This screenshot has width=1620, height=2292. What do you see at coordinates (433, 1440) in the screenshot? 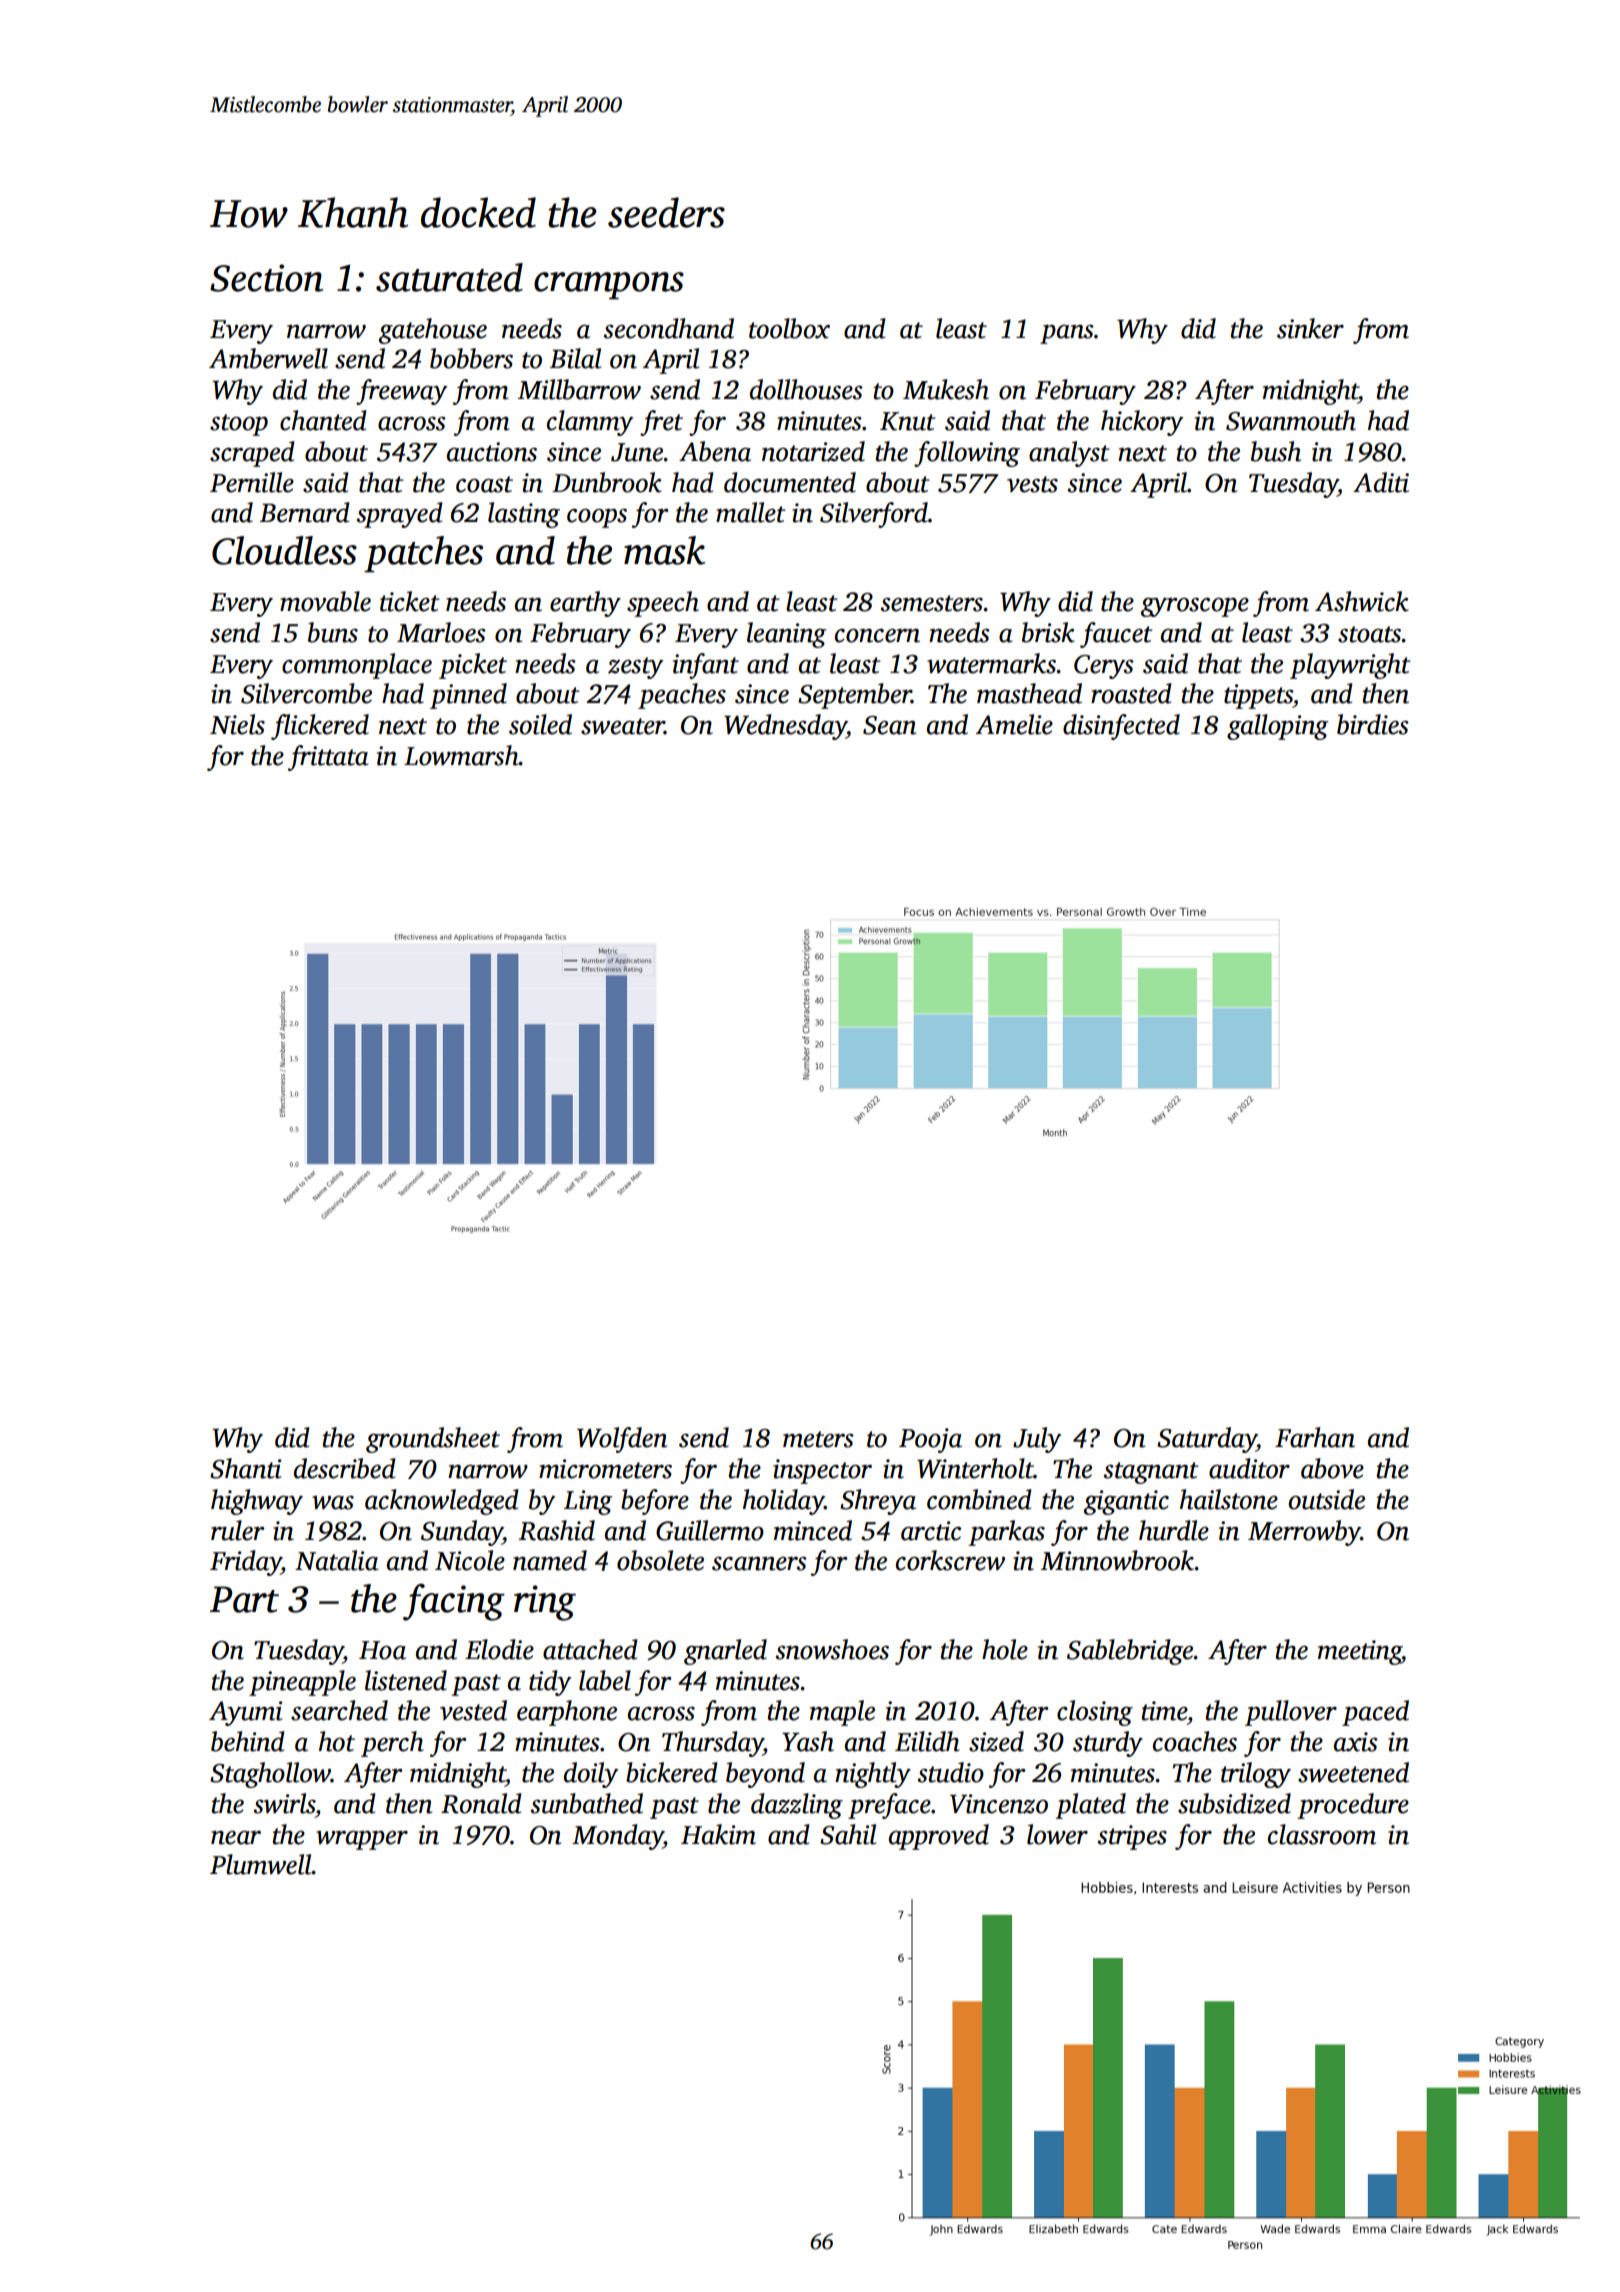
I see `groundsheet` at bounding box center [433, 1440].
